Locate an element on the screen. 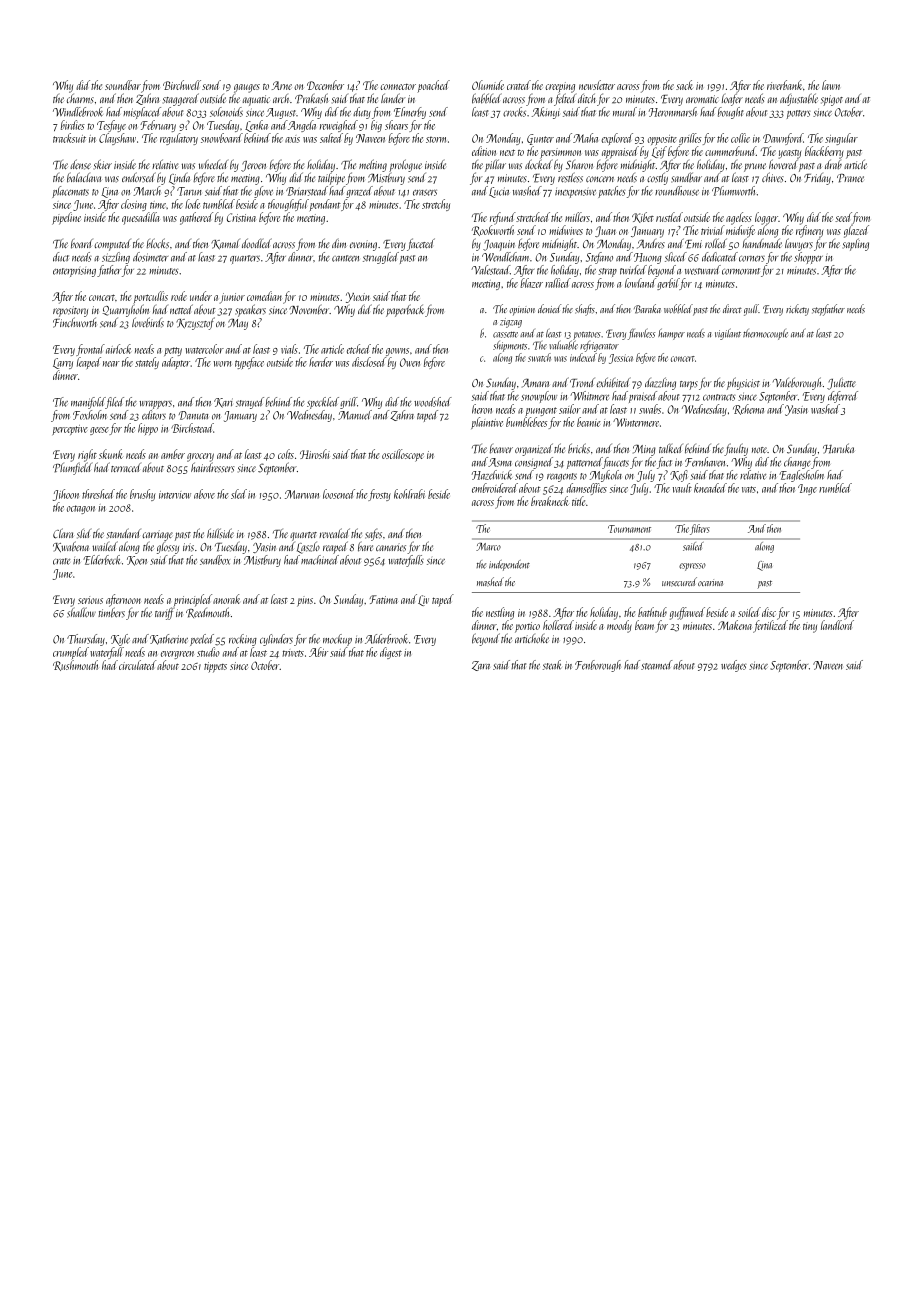 This screenshot has width=924, height=1308. direct is located at coordinates (732, 308).
